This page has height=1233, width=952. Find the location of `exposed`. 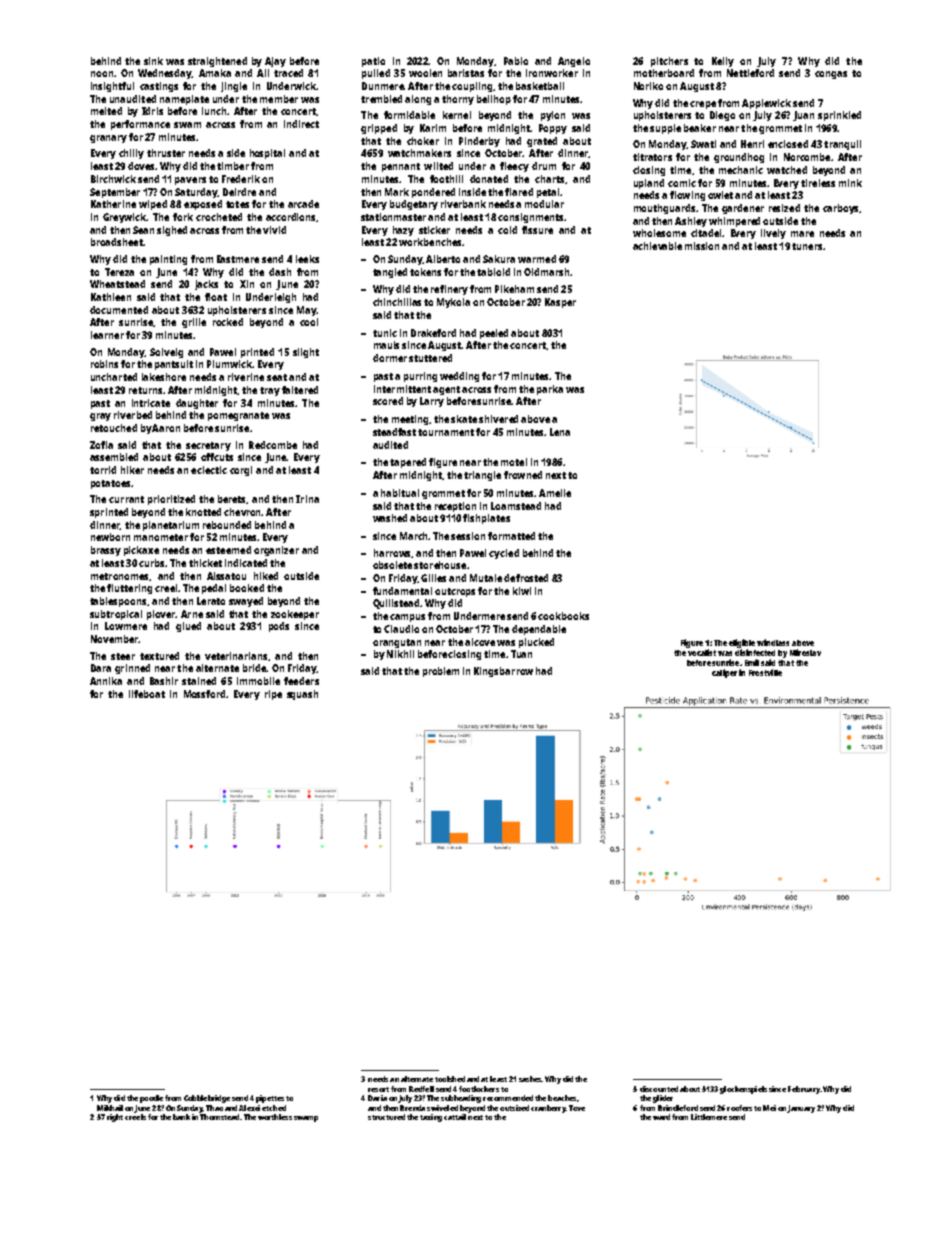

exposed is located at coordinates (203, 205).
